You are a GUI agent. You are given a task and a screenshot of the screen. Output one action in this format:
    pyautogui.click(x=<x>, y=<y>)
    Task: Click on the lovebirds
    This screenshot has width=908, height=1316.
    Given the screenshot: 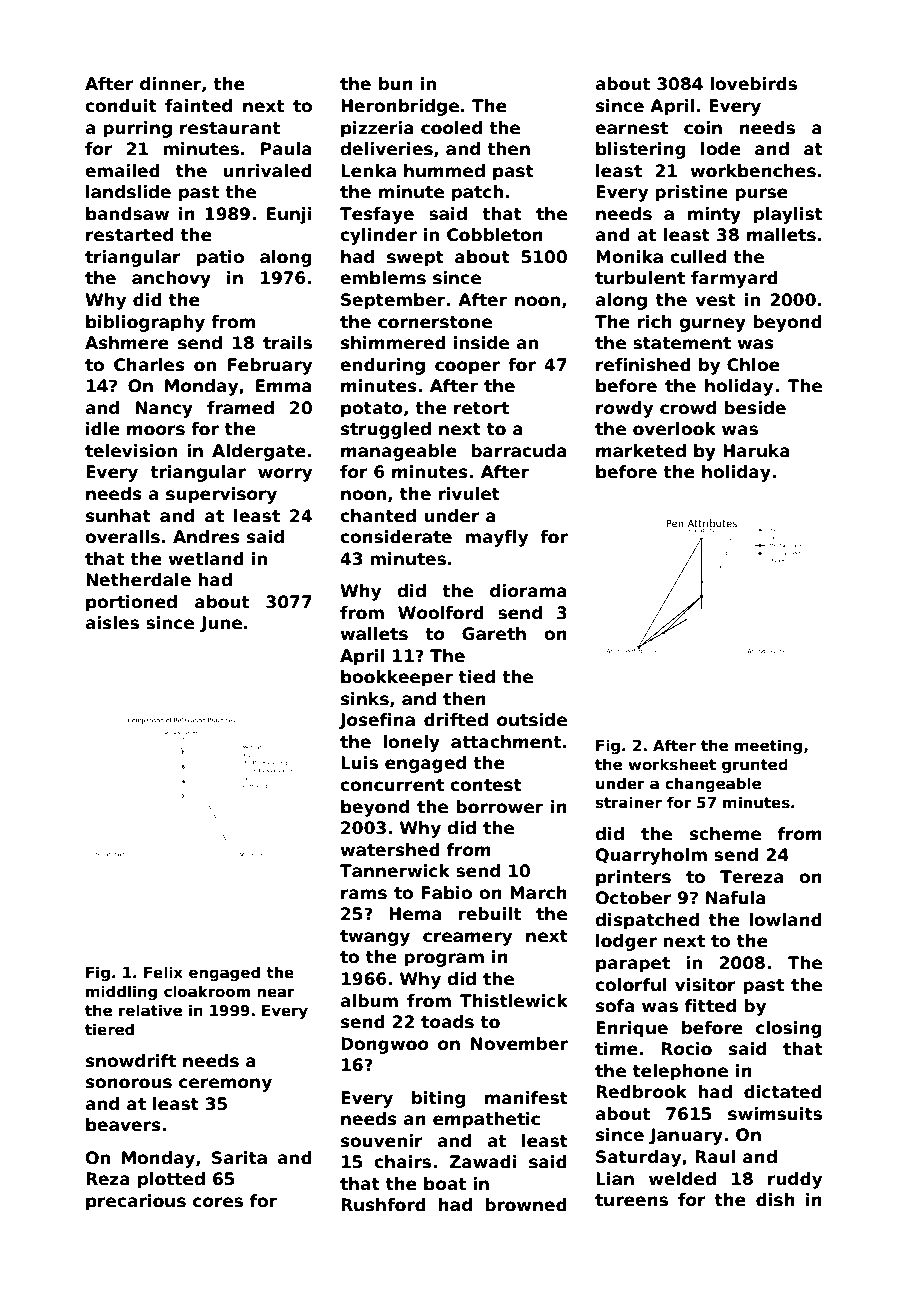 What is the action you would take?
    pyautogui.click(x=753, y=84)
